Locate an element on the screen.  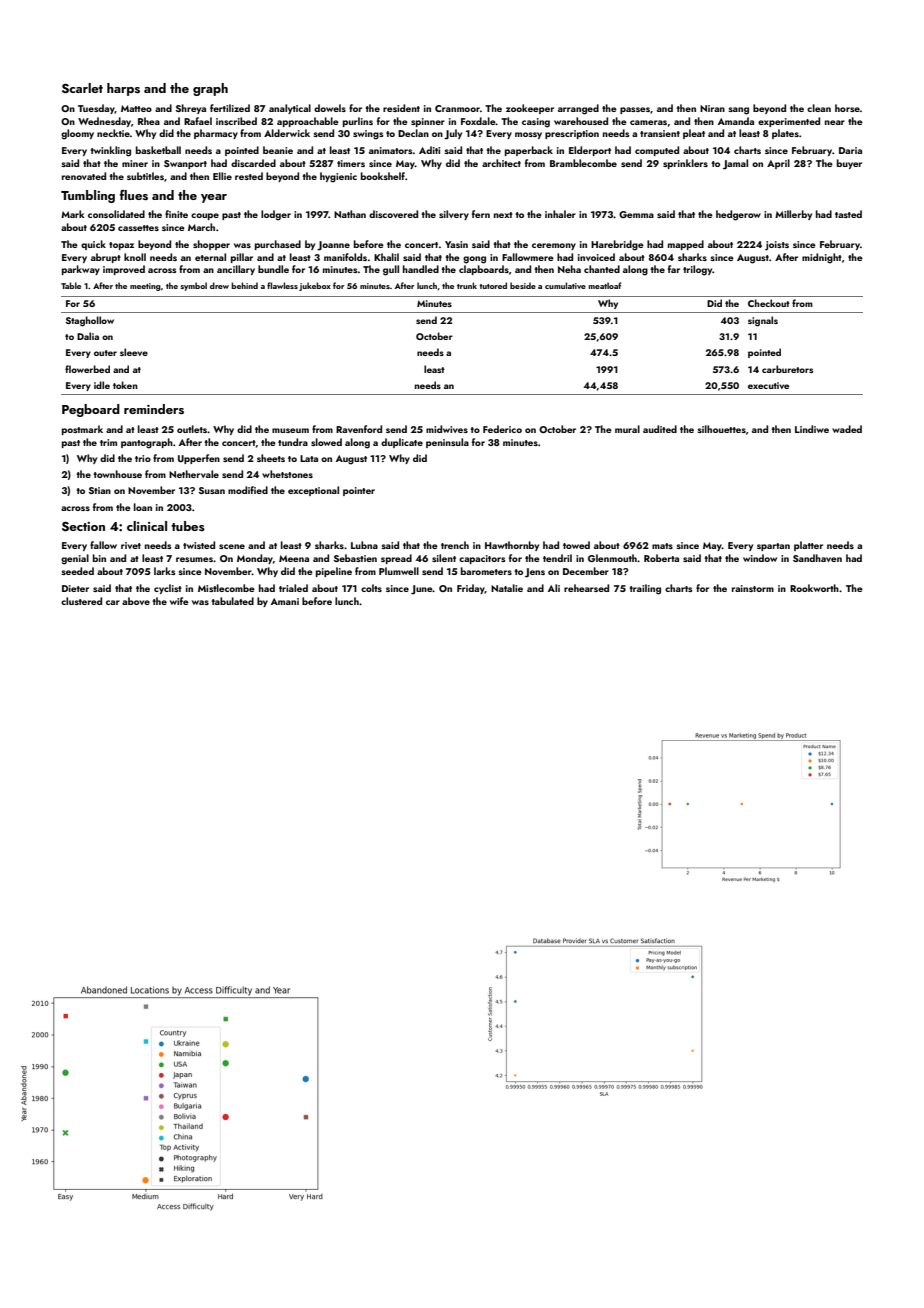
Lindiwe is located at coordinates (812, 429).
